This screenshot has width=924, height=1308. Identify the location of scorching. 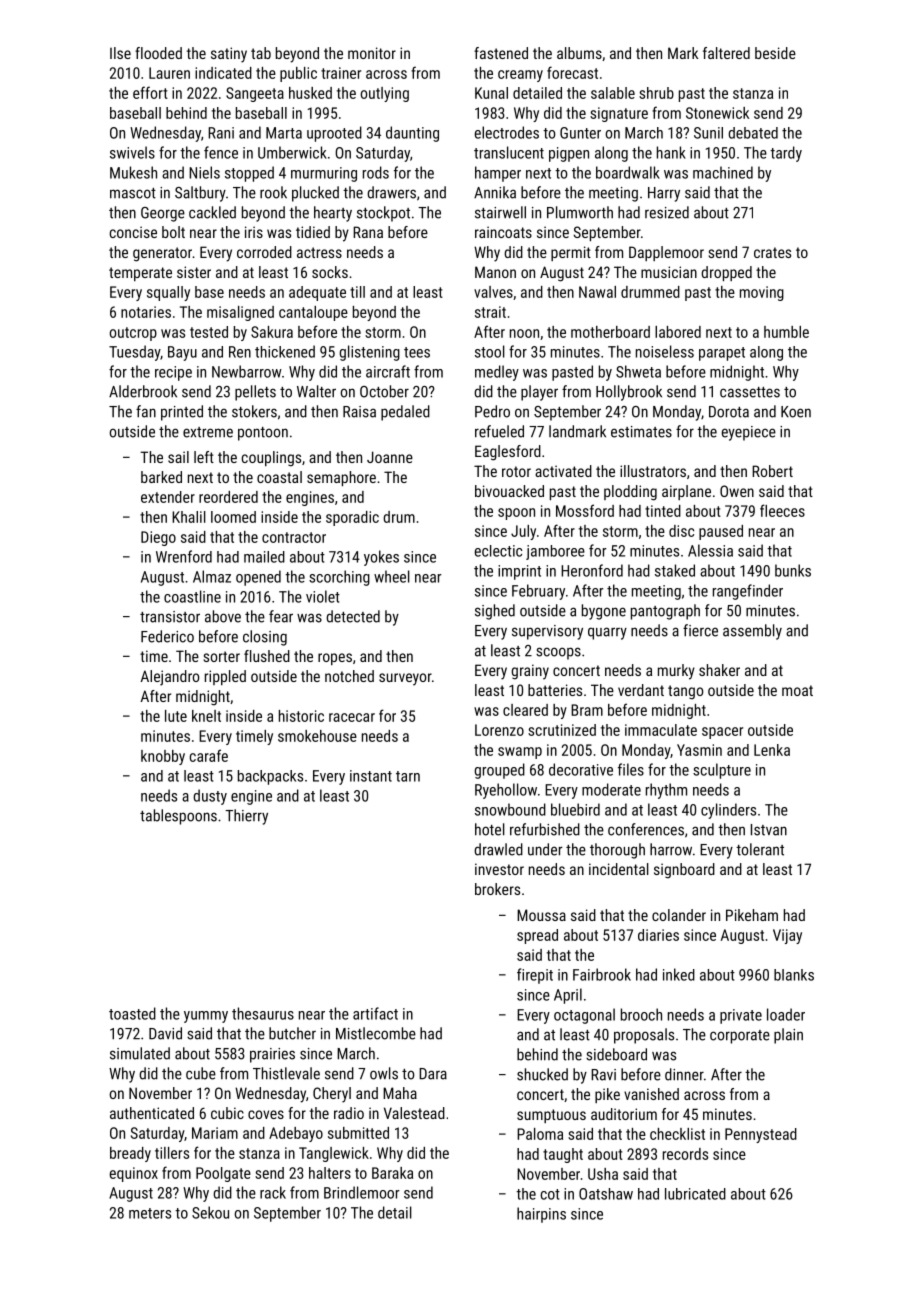
(339, 578).
